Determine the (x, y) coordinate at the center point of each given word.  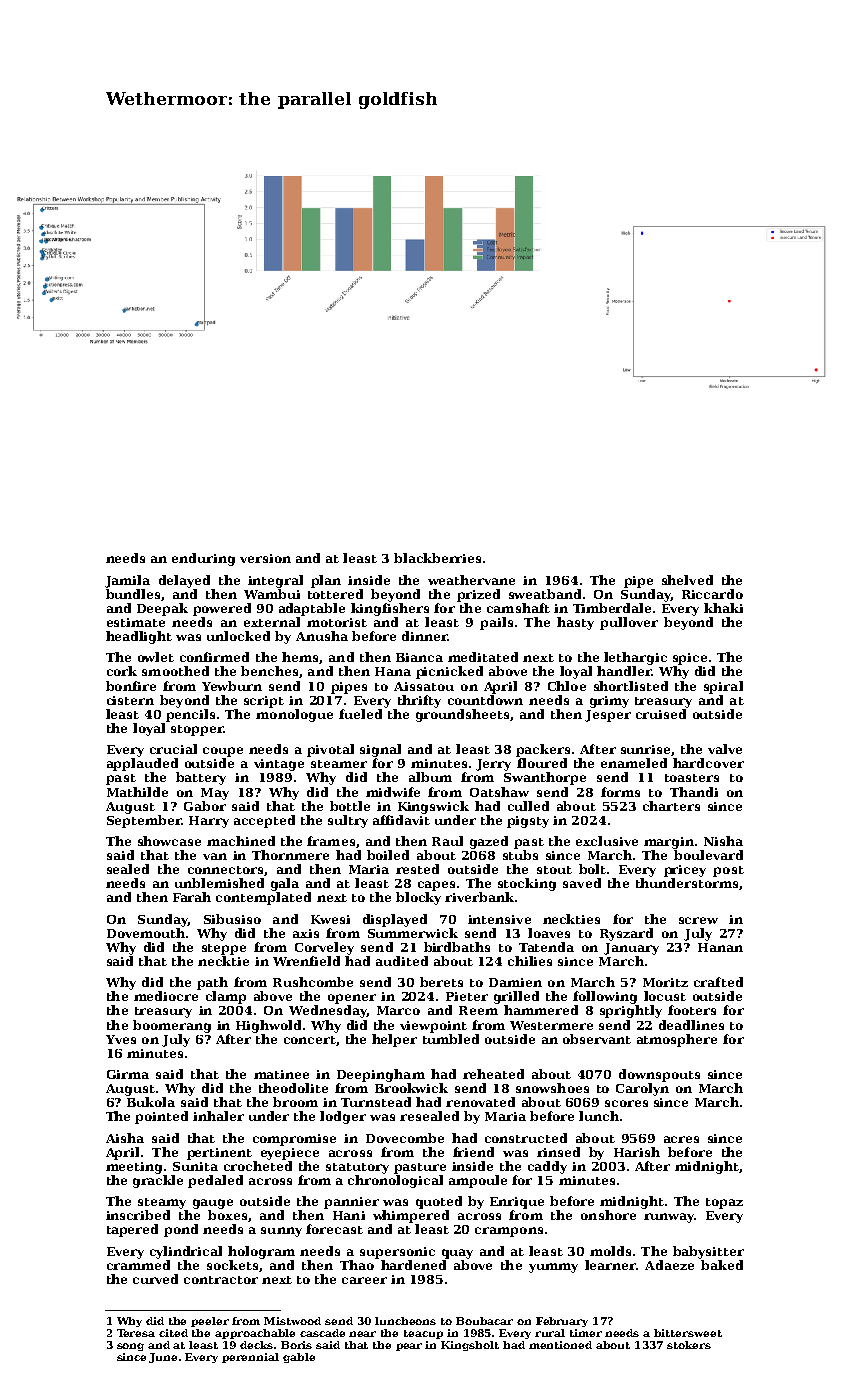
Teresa (136, 1333)
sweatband (545, 594)
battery (201, 778)
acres (681, 1139)
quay (457, 1254)
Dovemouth (146, 933)
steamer (339, 764)
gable (299, 1358)
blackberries (437, 558)
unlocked (238, 636)
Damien (515, 982)
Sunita (195, 1166)
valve (725, 749)
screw (698, 920)
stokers (689, 1345)
